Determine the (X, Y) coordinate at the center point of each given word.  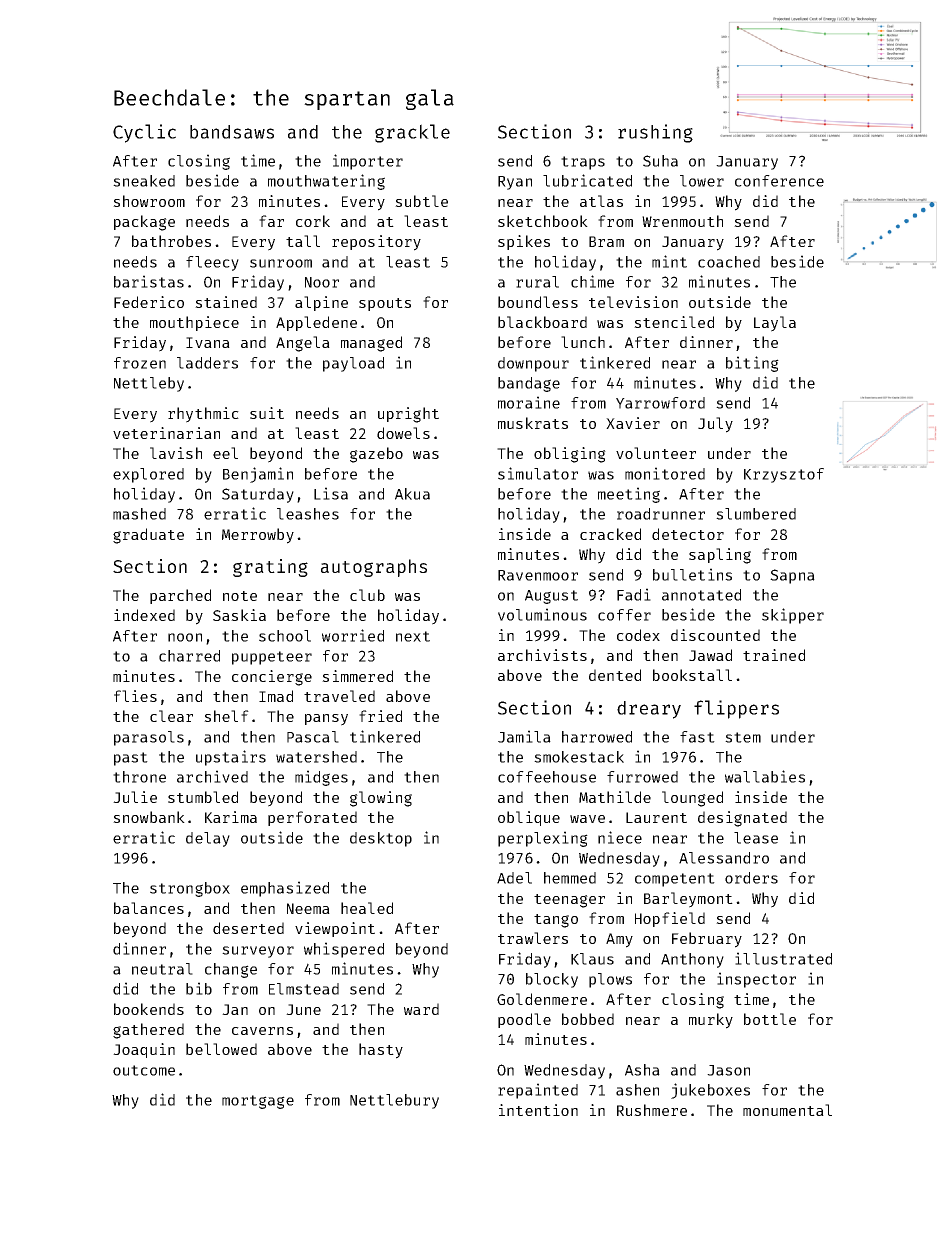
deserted (248, 928)
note (240, 596)
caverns (262, 1031)
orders (751, 878)
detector (688, 534)
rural (537, 282)
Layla (775, 324)
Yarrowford (660, 403)
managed (371, 344)
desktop (381, 839)
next (413, 636)
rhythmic (203, 415)
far (271, 221)
